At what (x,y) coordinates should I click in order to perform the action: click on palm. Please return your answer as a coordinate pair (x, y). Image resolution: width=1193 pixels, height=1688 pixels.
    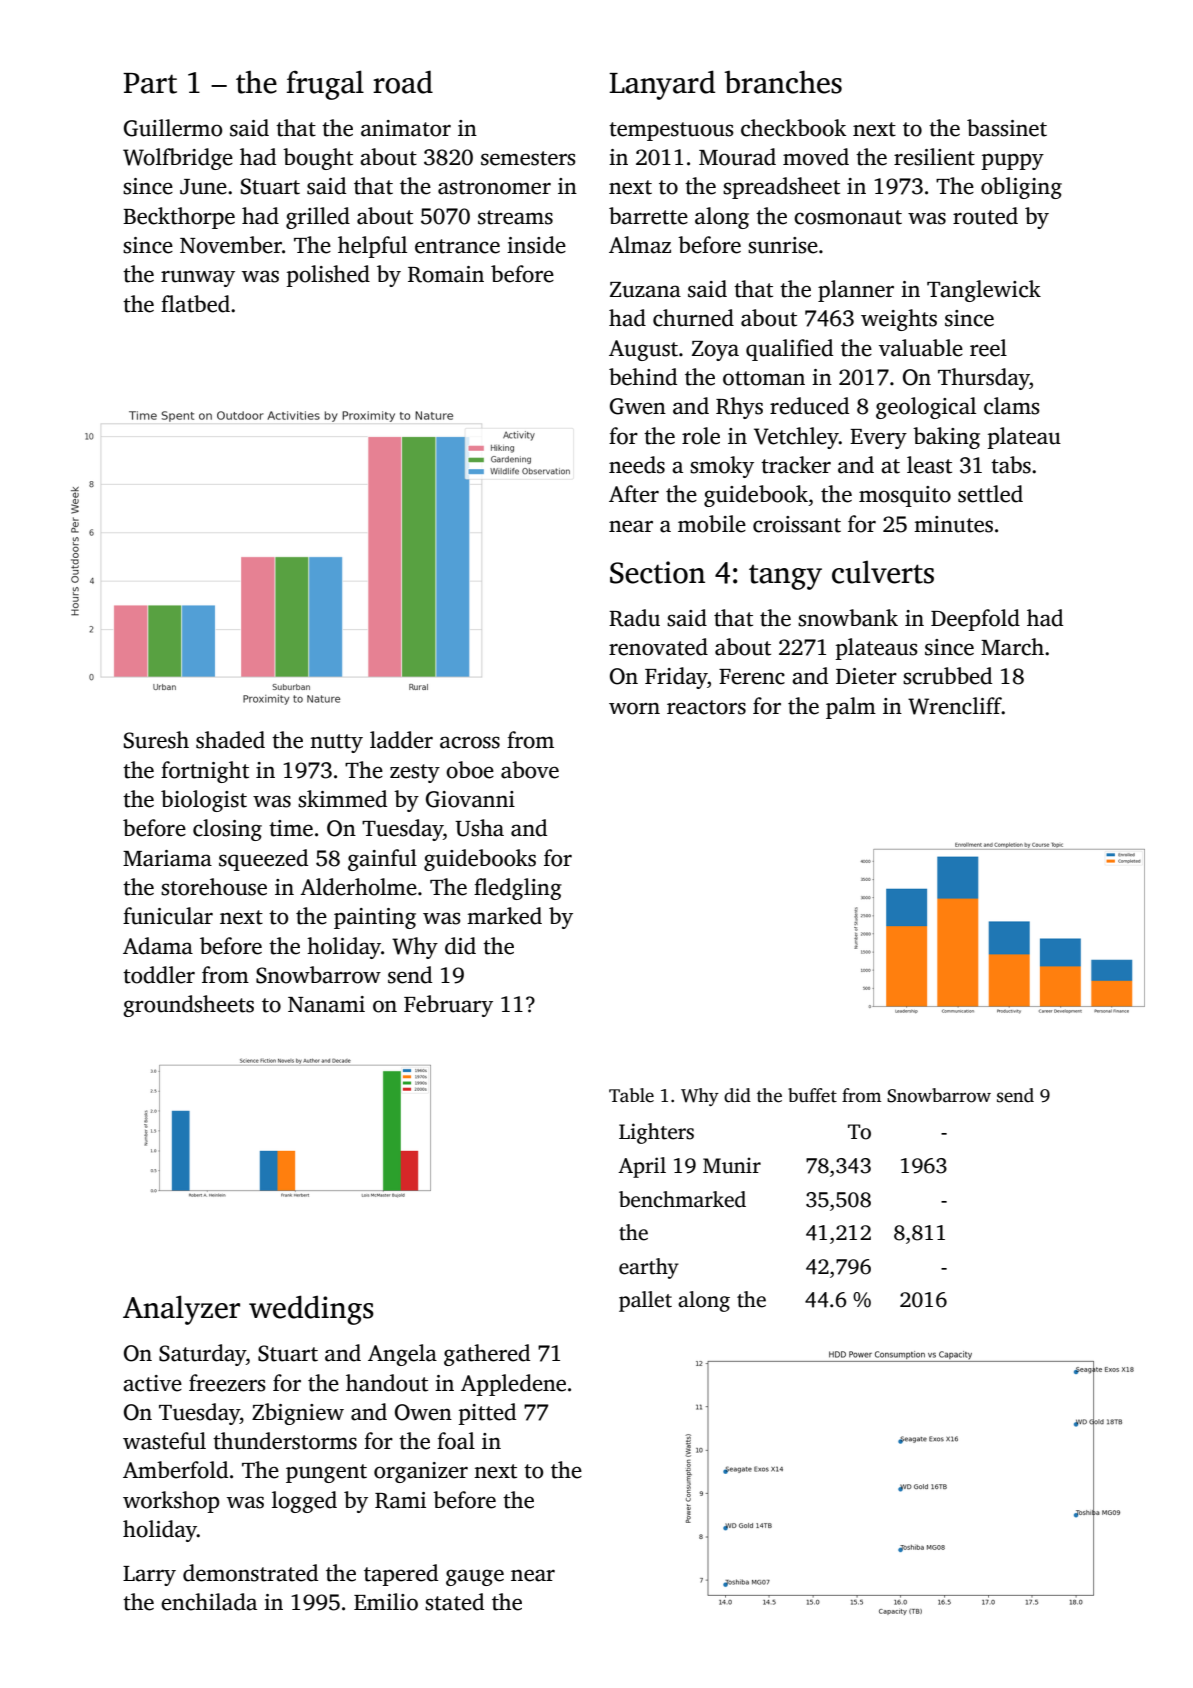
    Looking at the image, I should click on (851, 708).
